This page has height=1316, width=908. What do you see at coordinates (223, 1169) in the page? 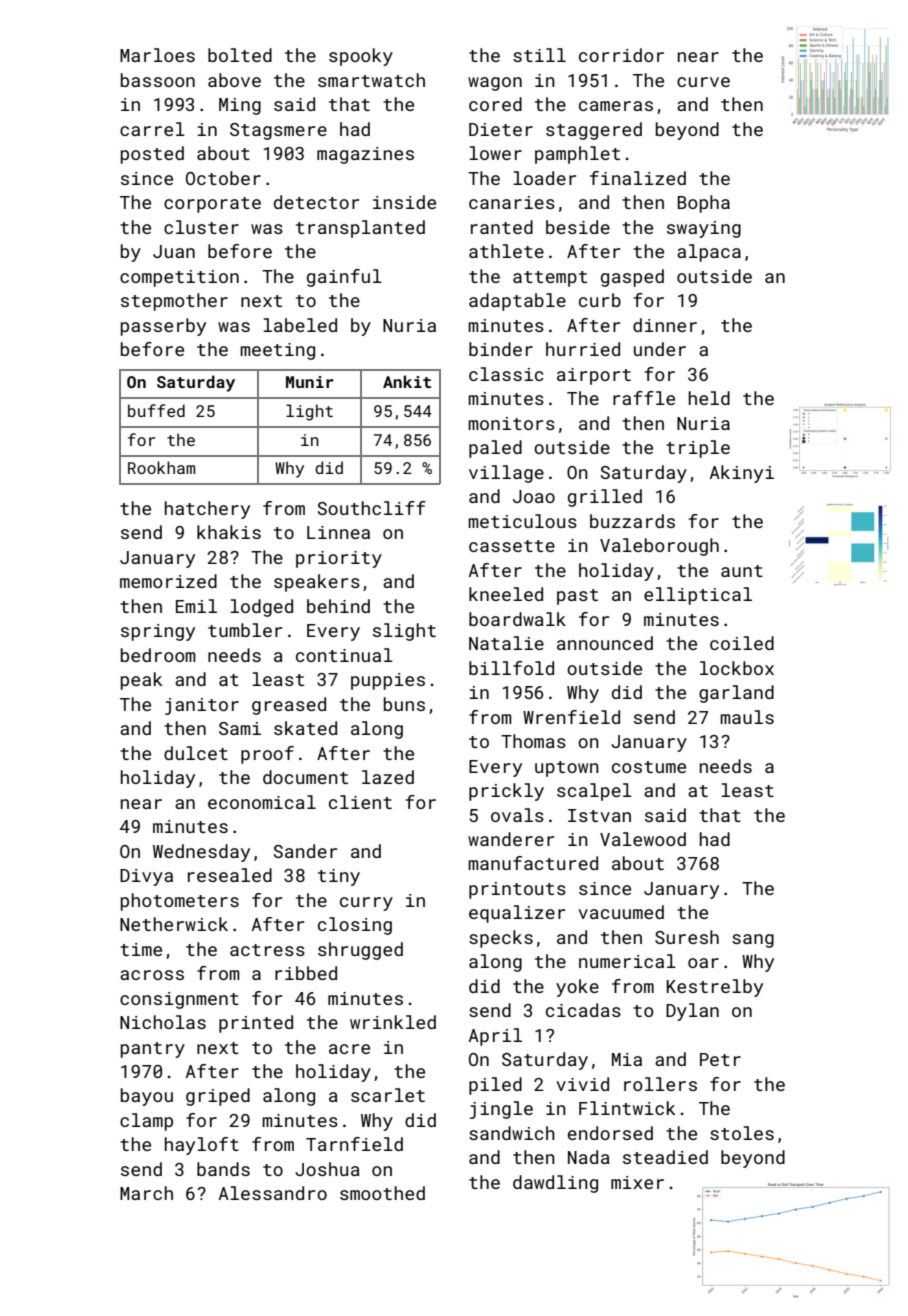
I see `bands` at bounding box center [223, 1169].
